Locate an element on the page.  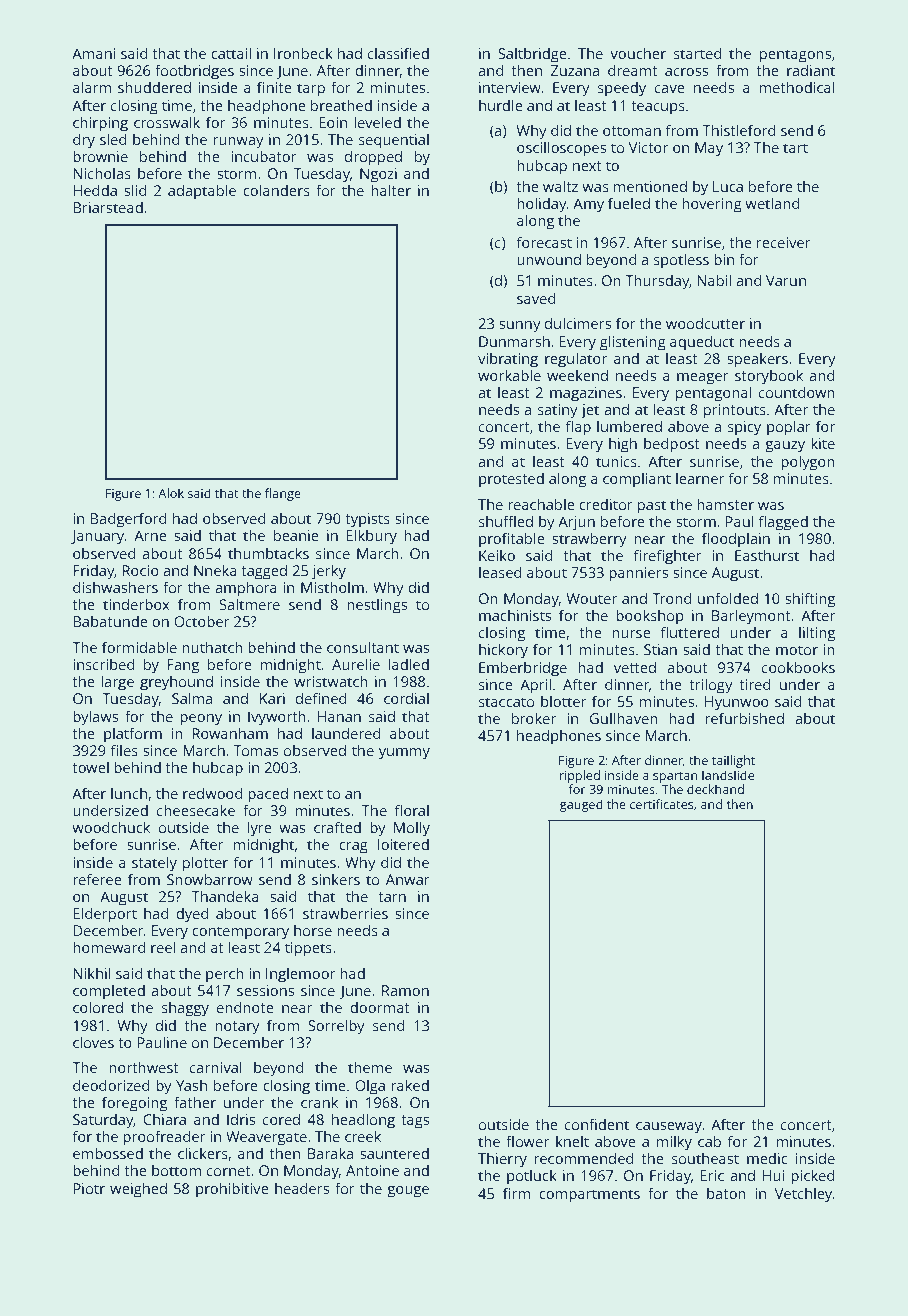
machinists is located at coordinates (515, 615).
